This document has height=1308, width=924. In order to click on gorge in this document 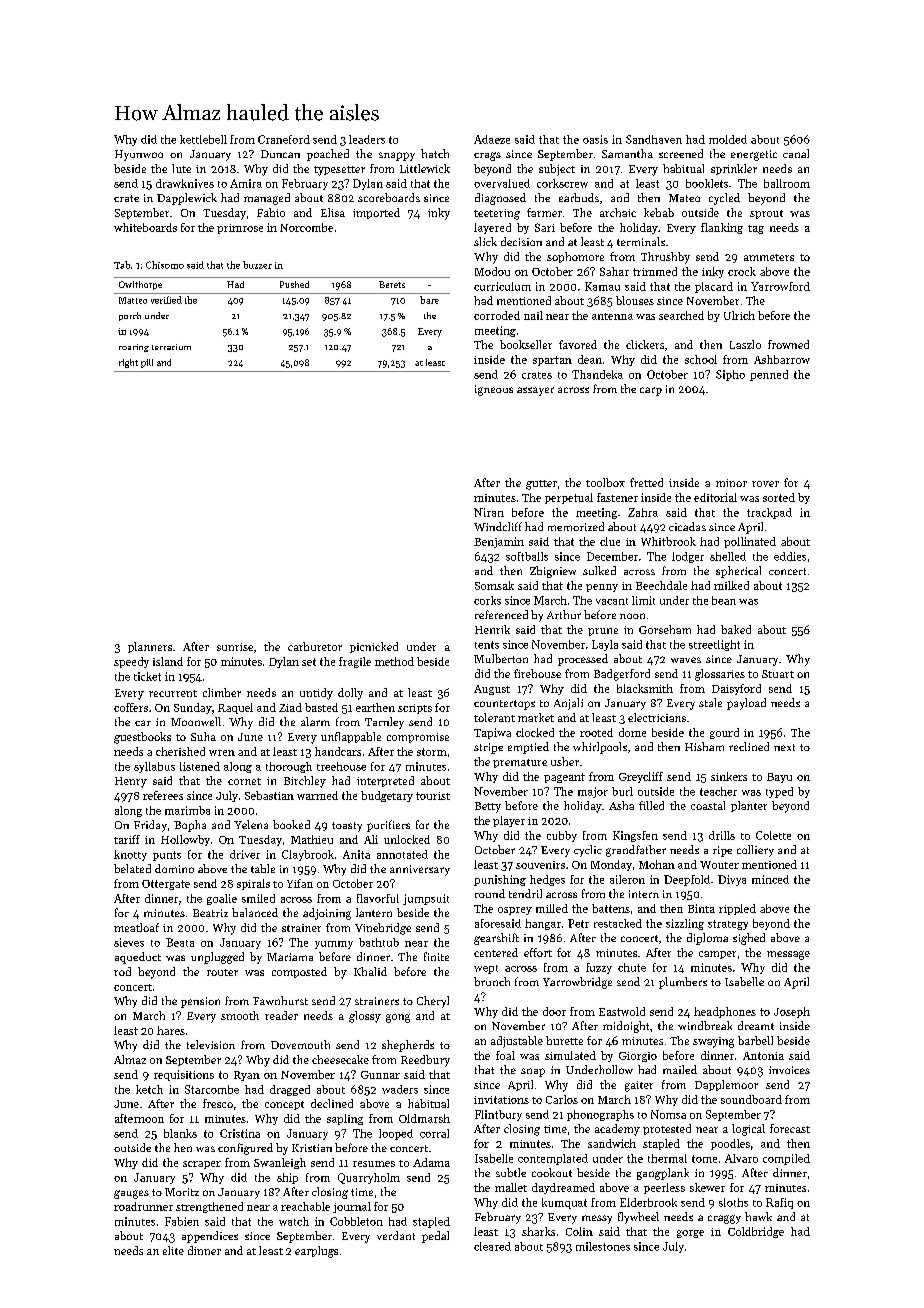, I will do `click(690, 1234)`.
